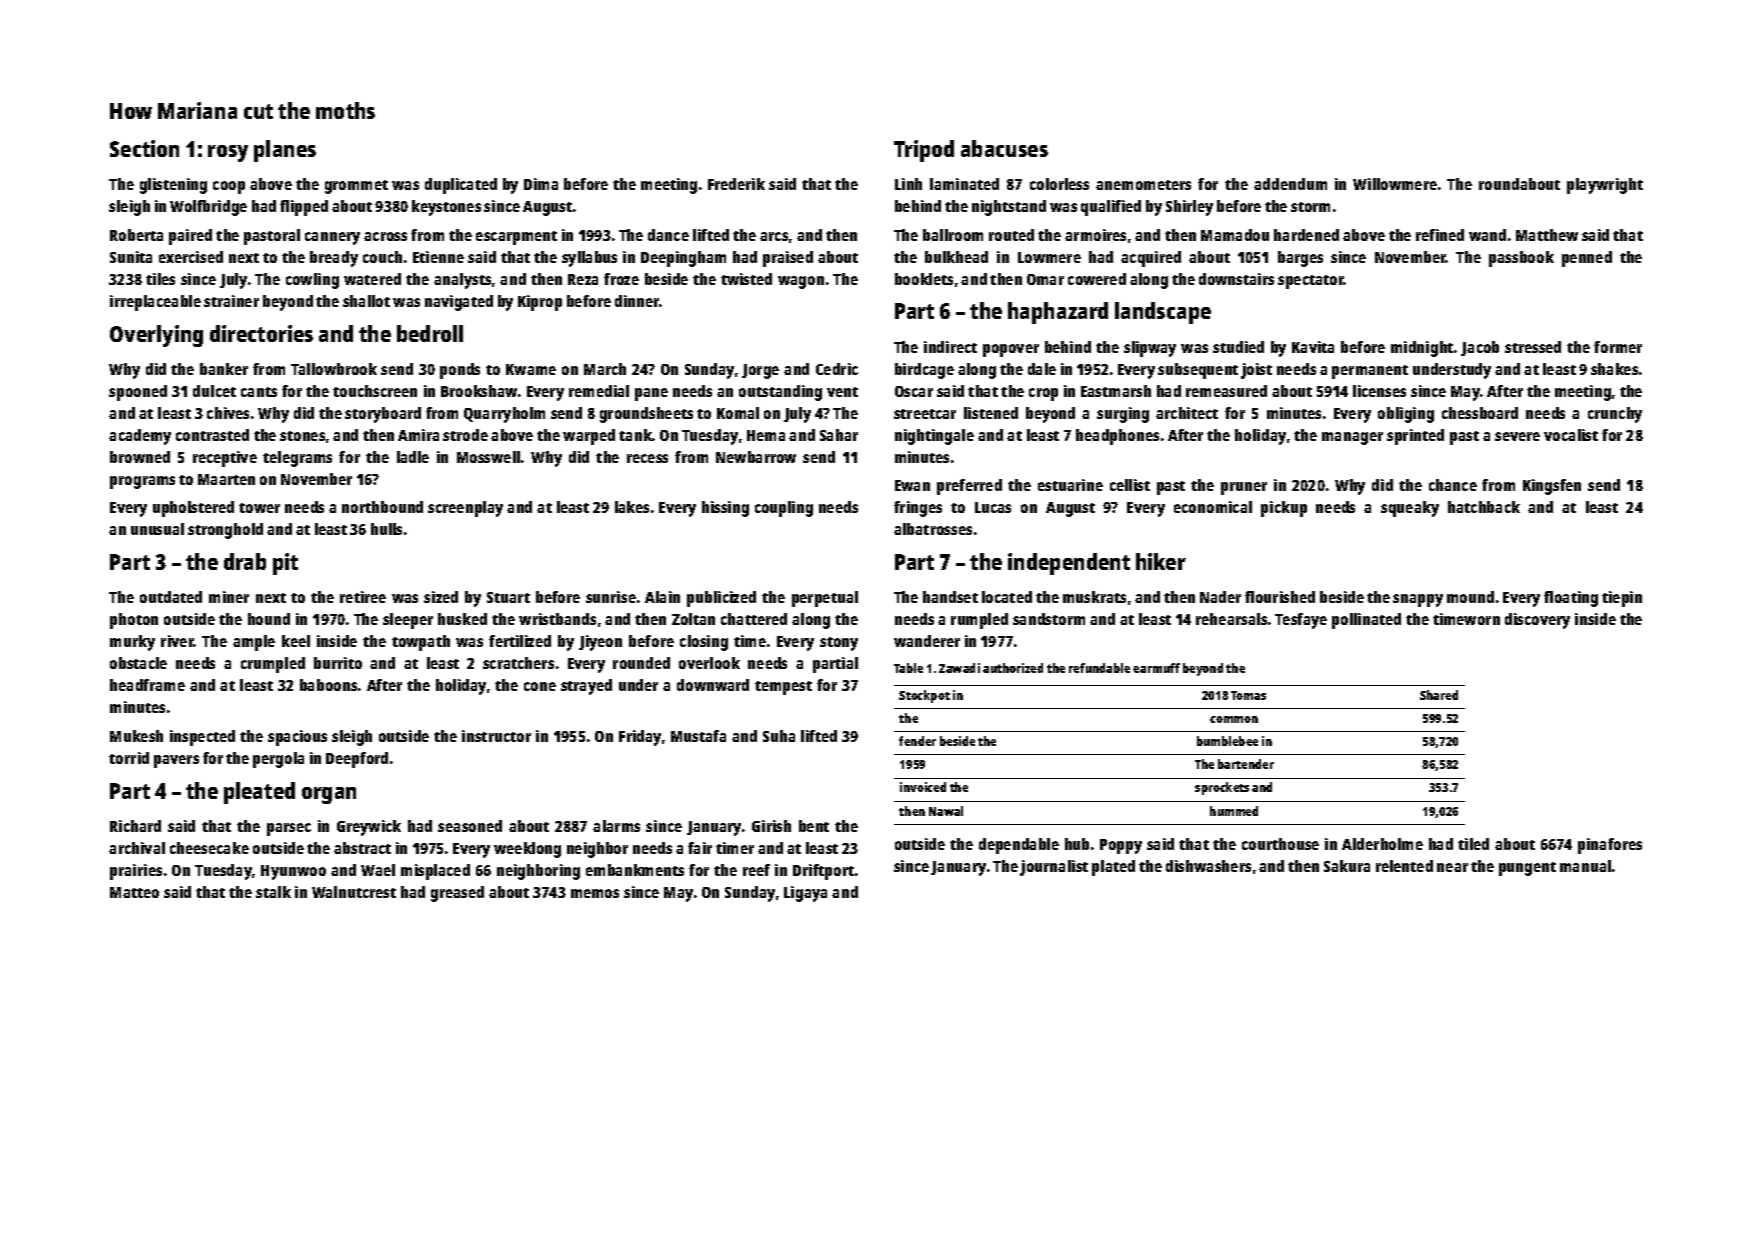 This image has width=1753, height=1240. What do you see at coordinates (418, 435) in the image?
I see `Amira` at bounding box center [418, 435].
